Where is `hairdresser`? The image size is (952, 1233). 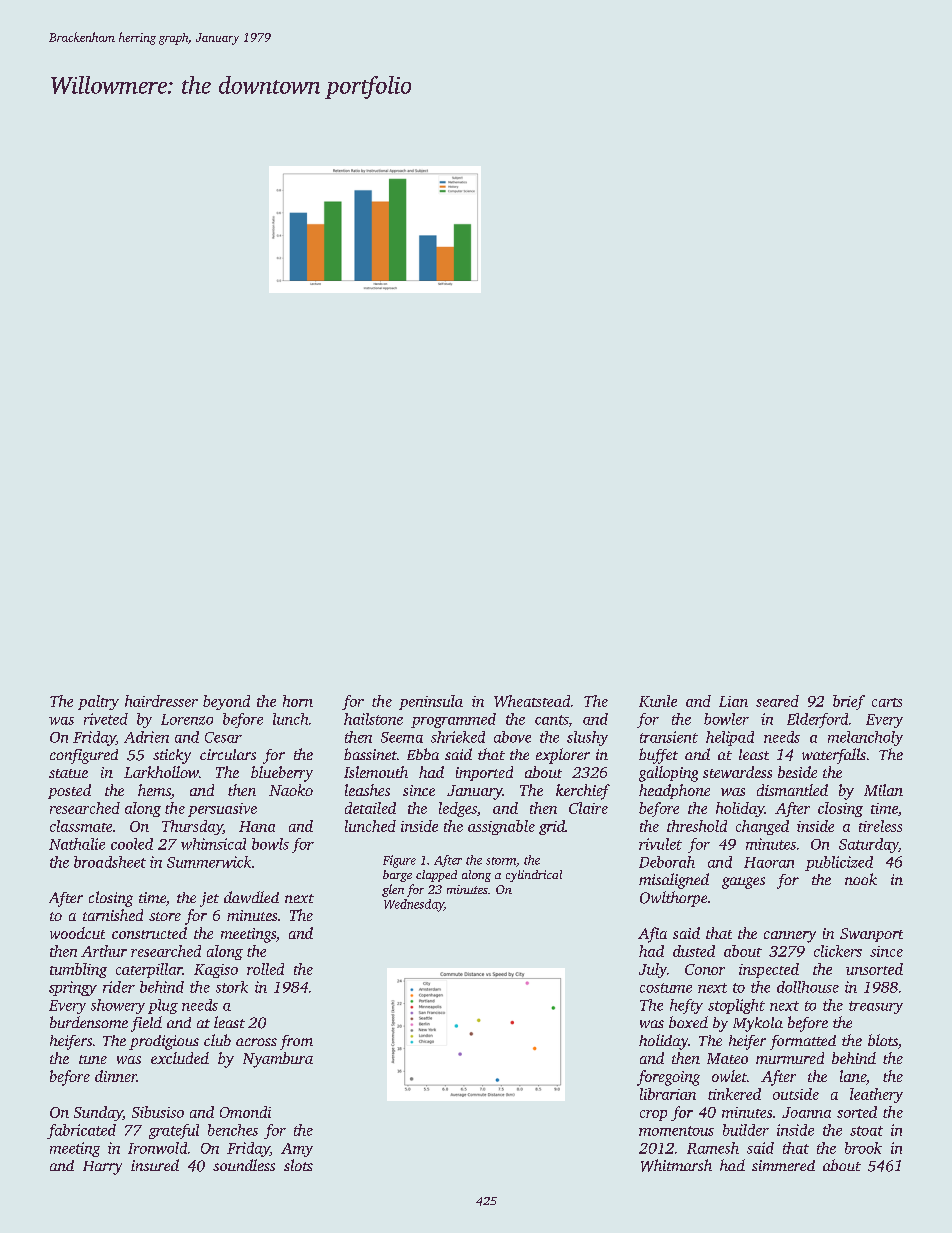
hairdresser is located at coordinates (161, 701).
